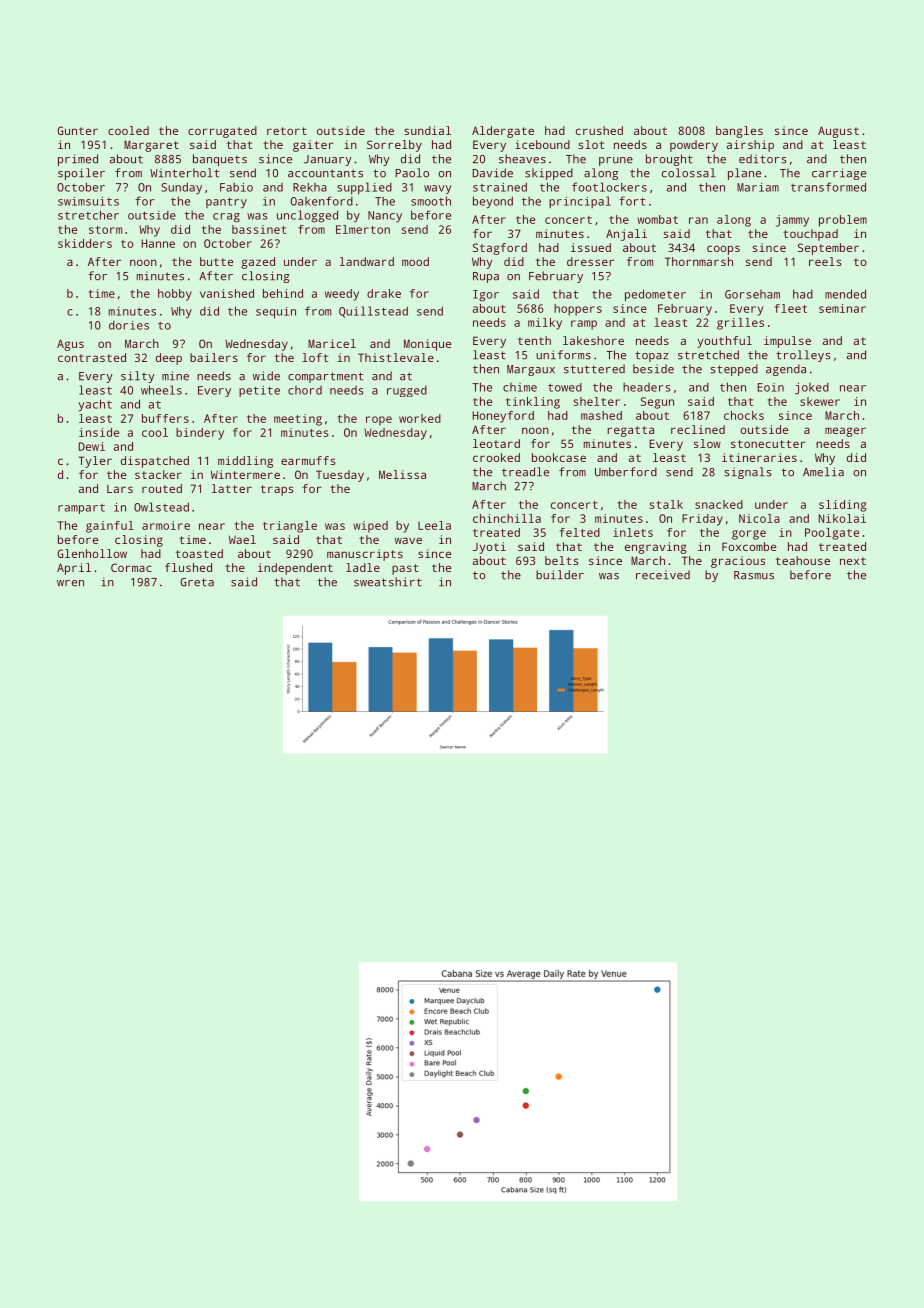 This document has width=924, height=1308. What do you see at coordinates (420, 418) in the document?
I see `worked` at bounding box center [420, 418].
